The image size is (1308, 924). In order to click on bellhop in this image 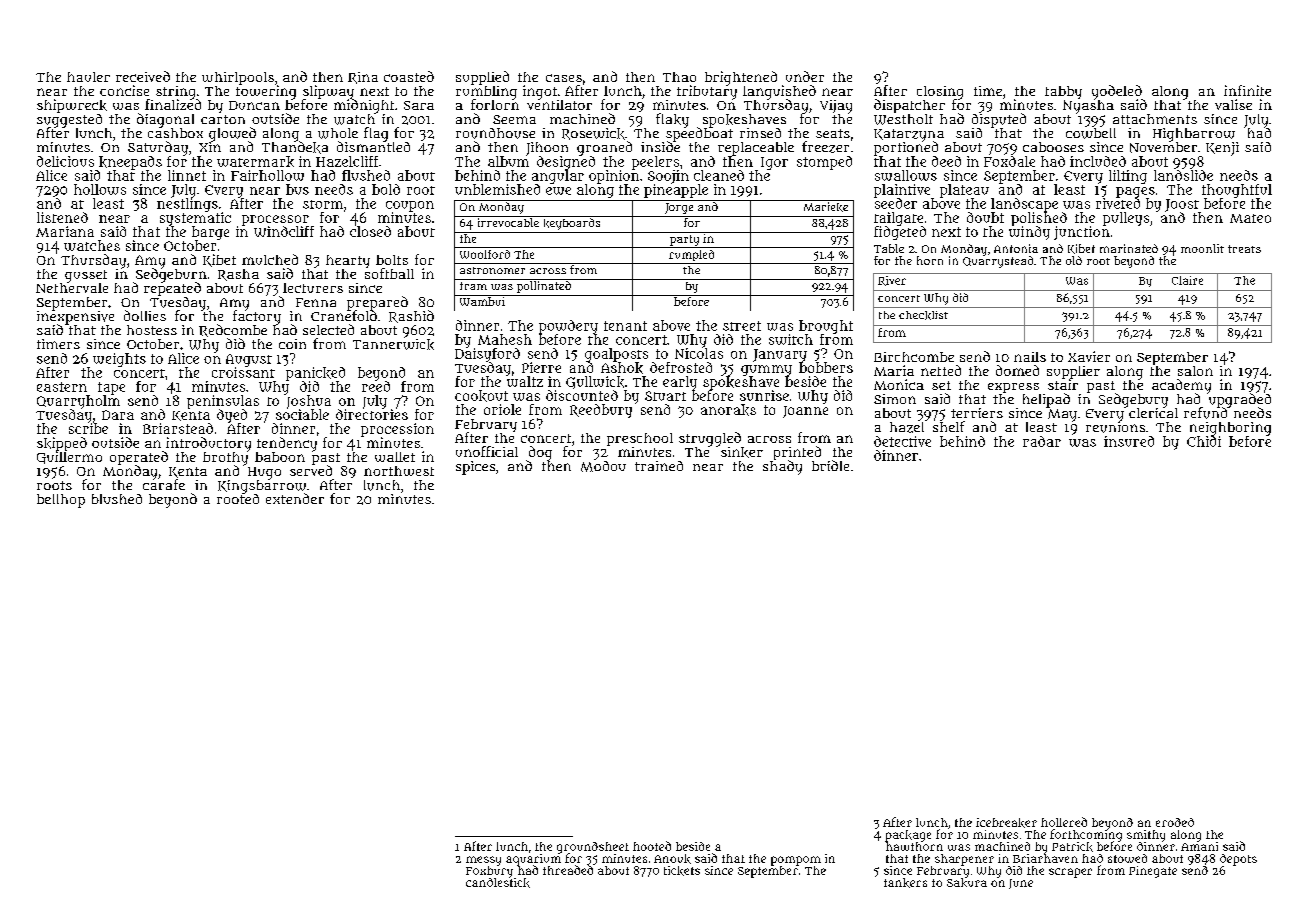, I will do `click(61, 501)`.
